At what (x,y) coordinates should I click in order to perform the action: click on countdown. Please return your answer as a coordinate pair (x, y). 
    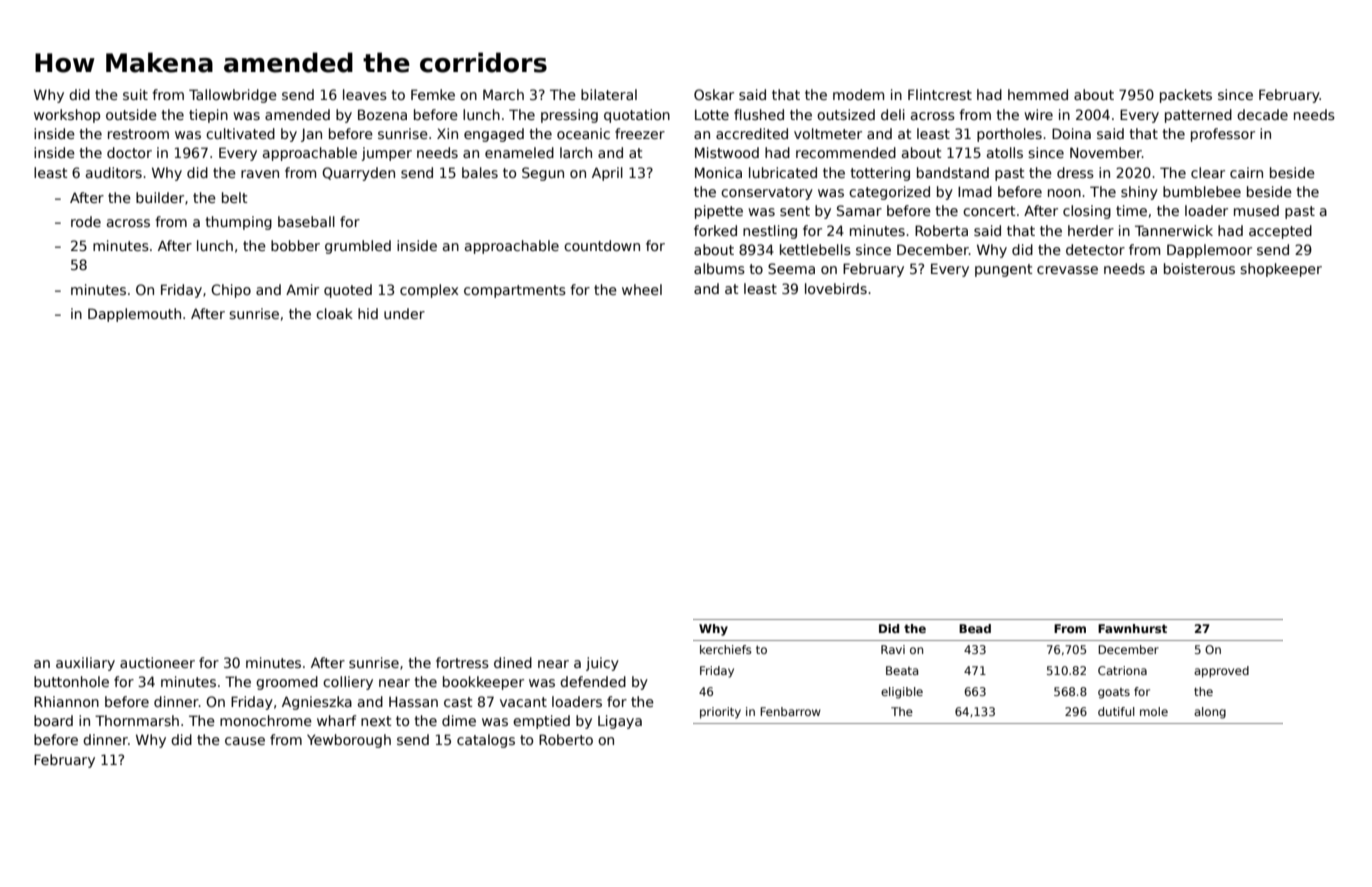
    Looking at the image, I should click on (602, 245).
